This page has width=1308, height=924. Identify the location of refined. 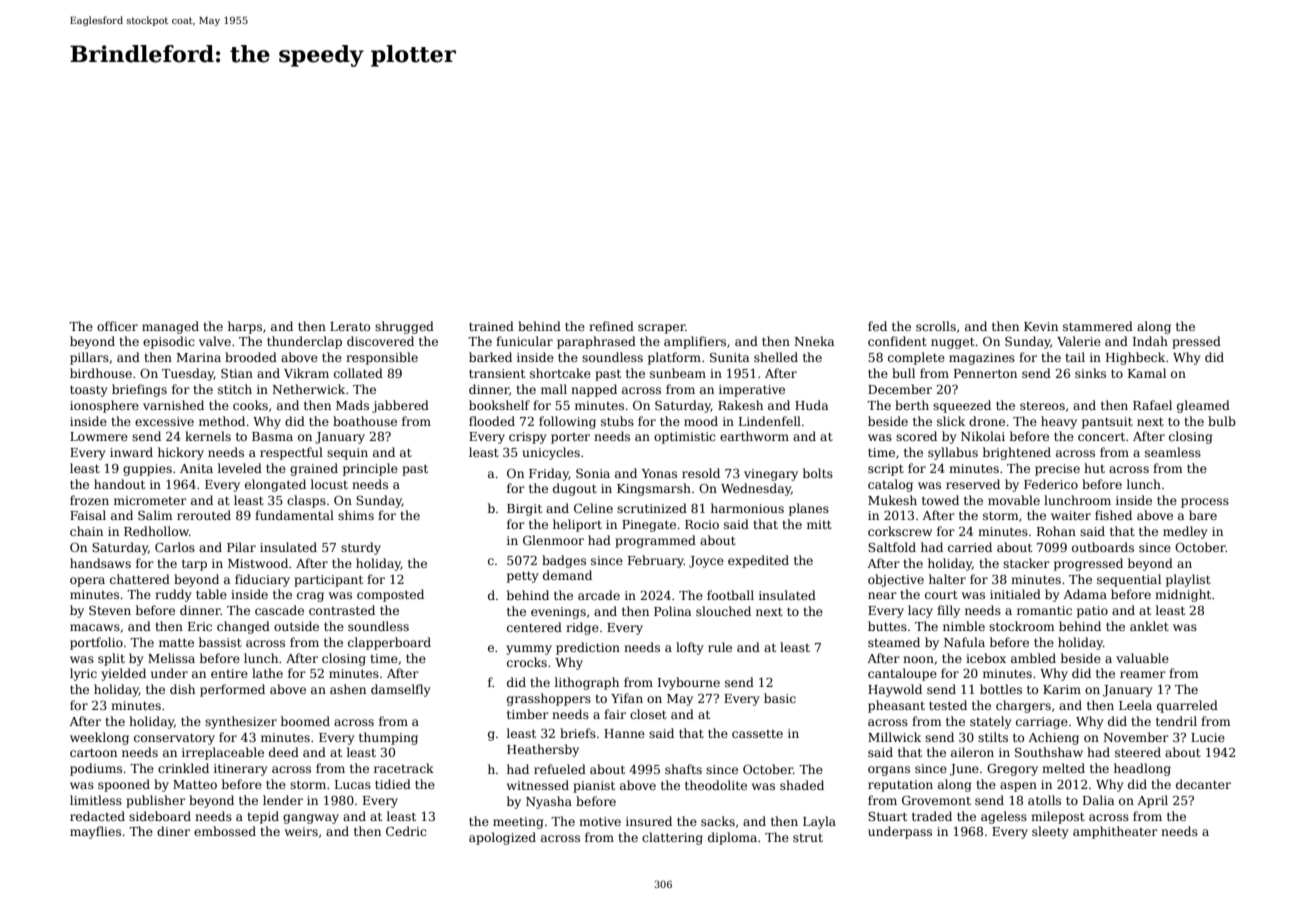
(611, 326).
